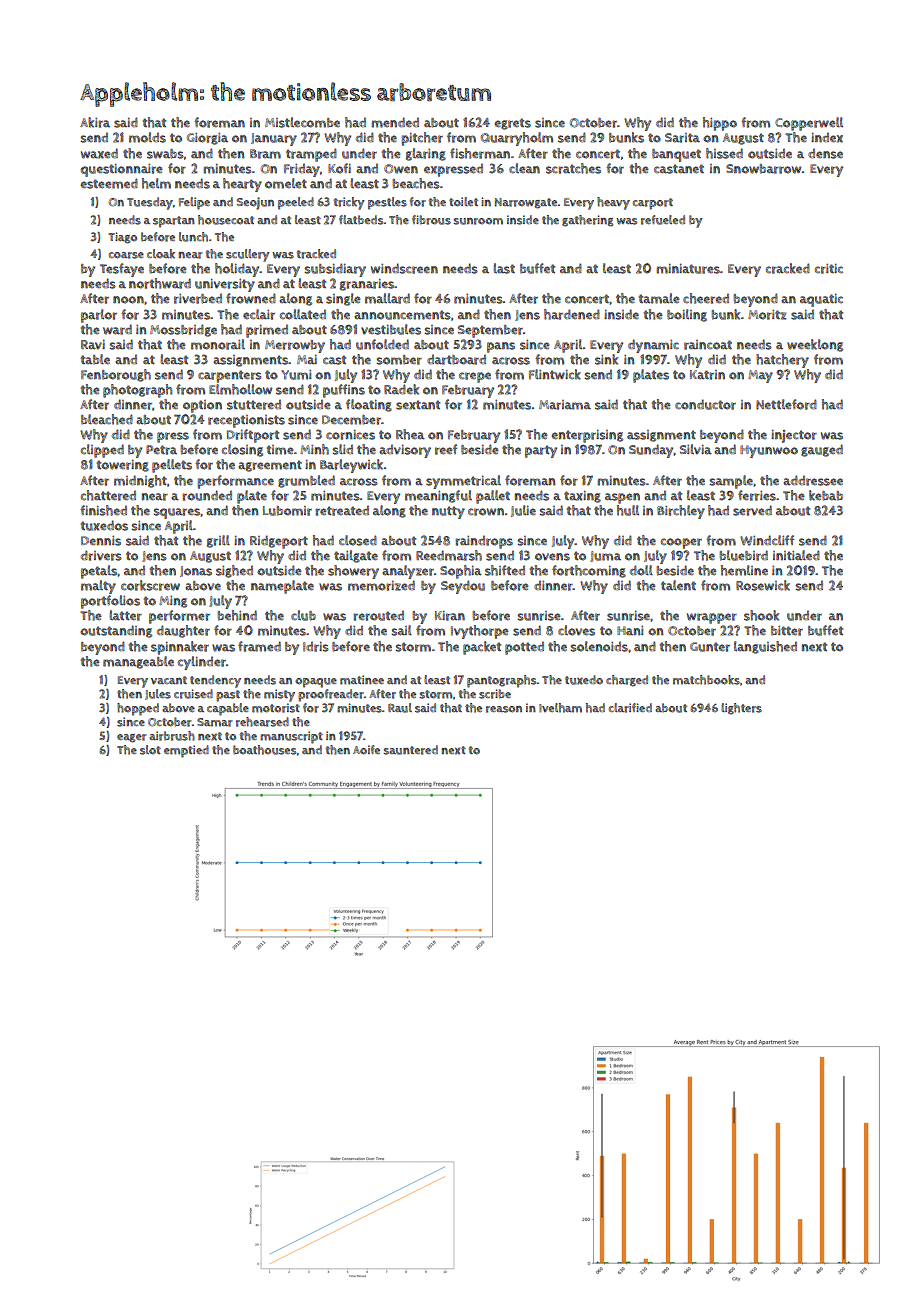 The height and width of the screenshot is (1308, 924). What do you see at coordinates (788, 268) in the screenshot?
I see `cracked` at bounding box center [788, 268].
